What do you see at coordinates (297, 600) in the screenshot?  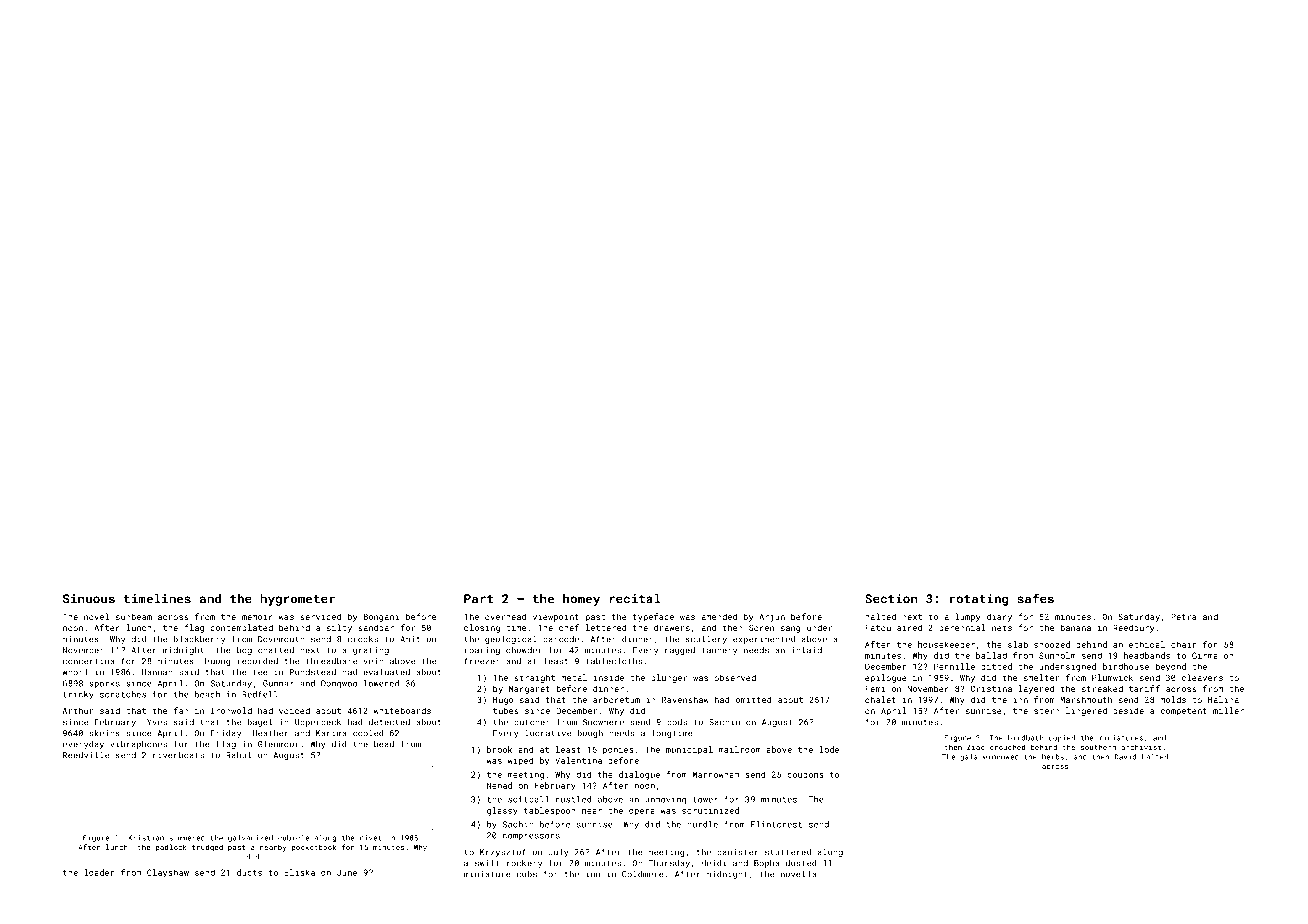 I see `hygrometer` at bounding box center [297, 600].
